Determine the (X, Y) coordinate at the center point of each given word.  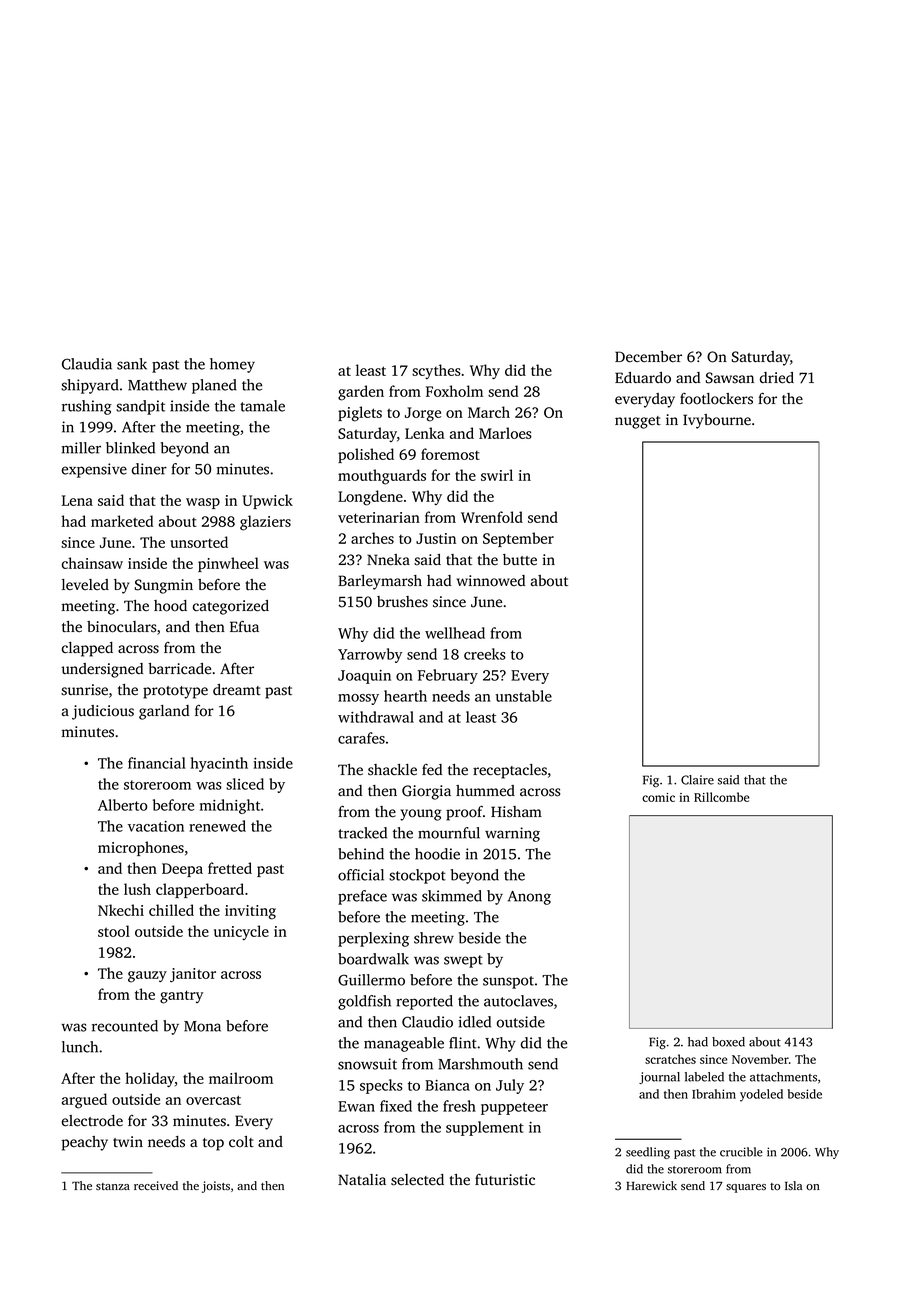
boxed (728, 1042)
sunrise (84, 690)
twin (128, 1141)
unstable (524, 696)
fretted (230, 868)
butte (520, 559)
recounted (125, 1026)
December (648, 357)
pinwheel (228, 564)
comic (658, 797)
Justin (436, 538)
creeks (485, 654)
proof (464, 813)
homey (232, 365)
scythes (436, 371)
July (510, 1086)
